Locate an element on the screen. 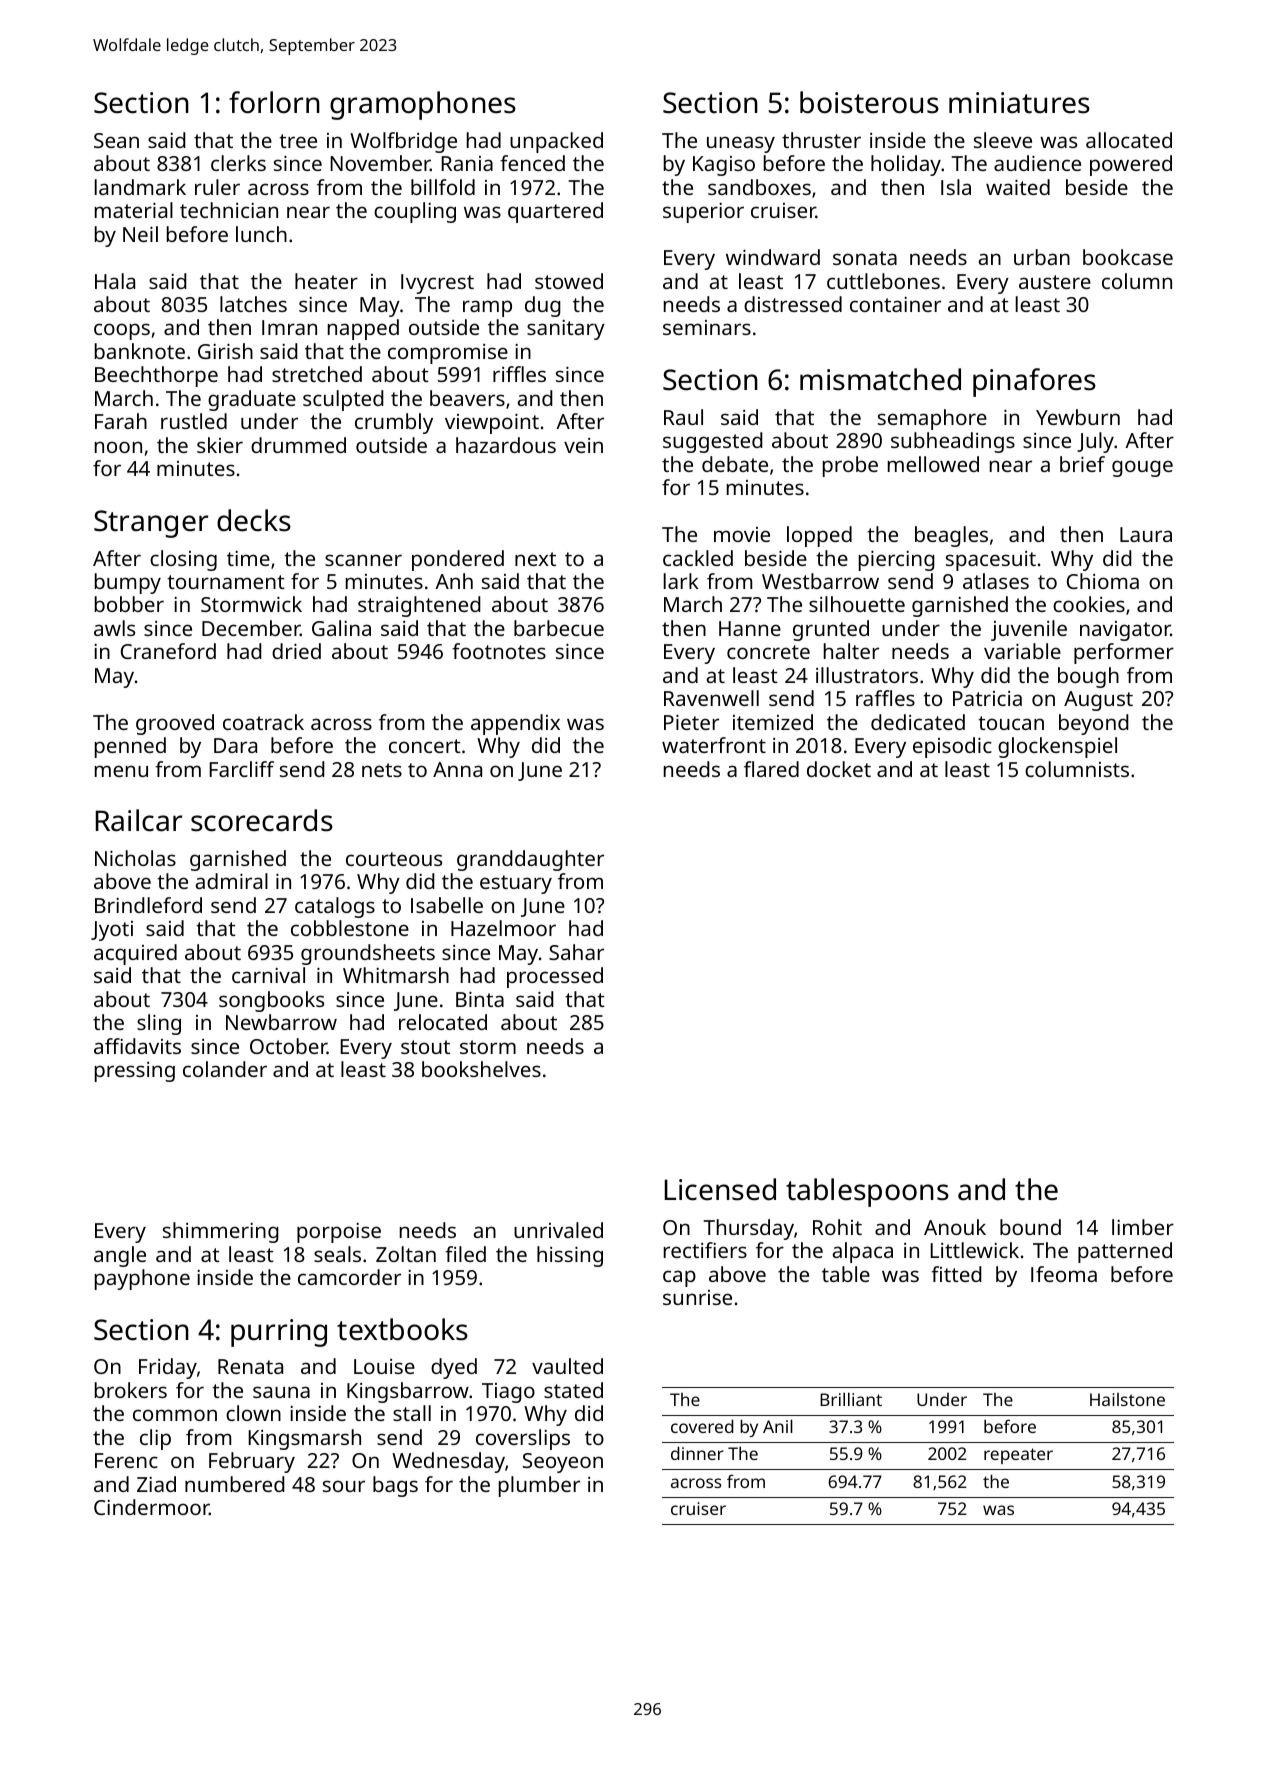 Image resolution: width=1267 pixels, height=1792 pixels. payphone is located at coordinates (142, 1279).
